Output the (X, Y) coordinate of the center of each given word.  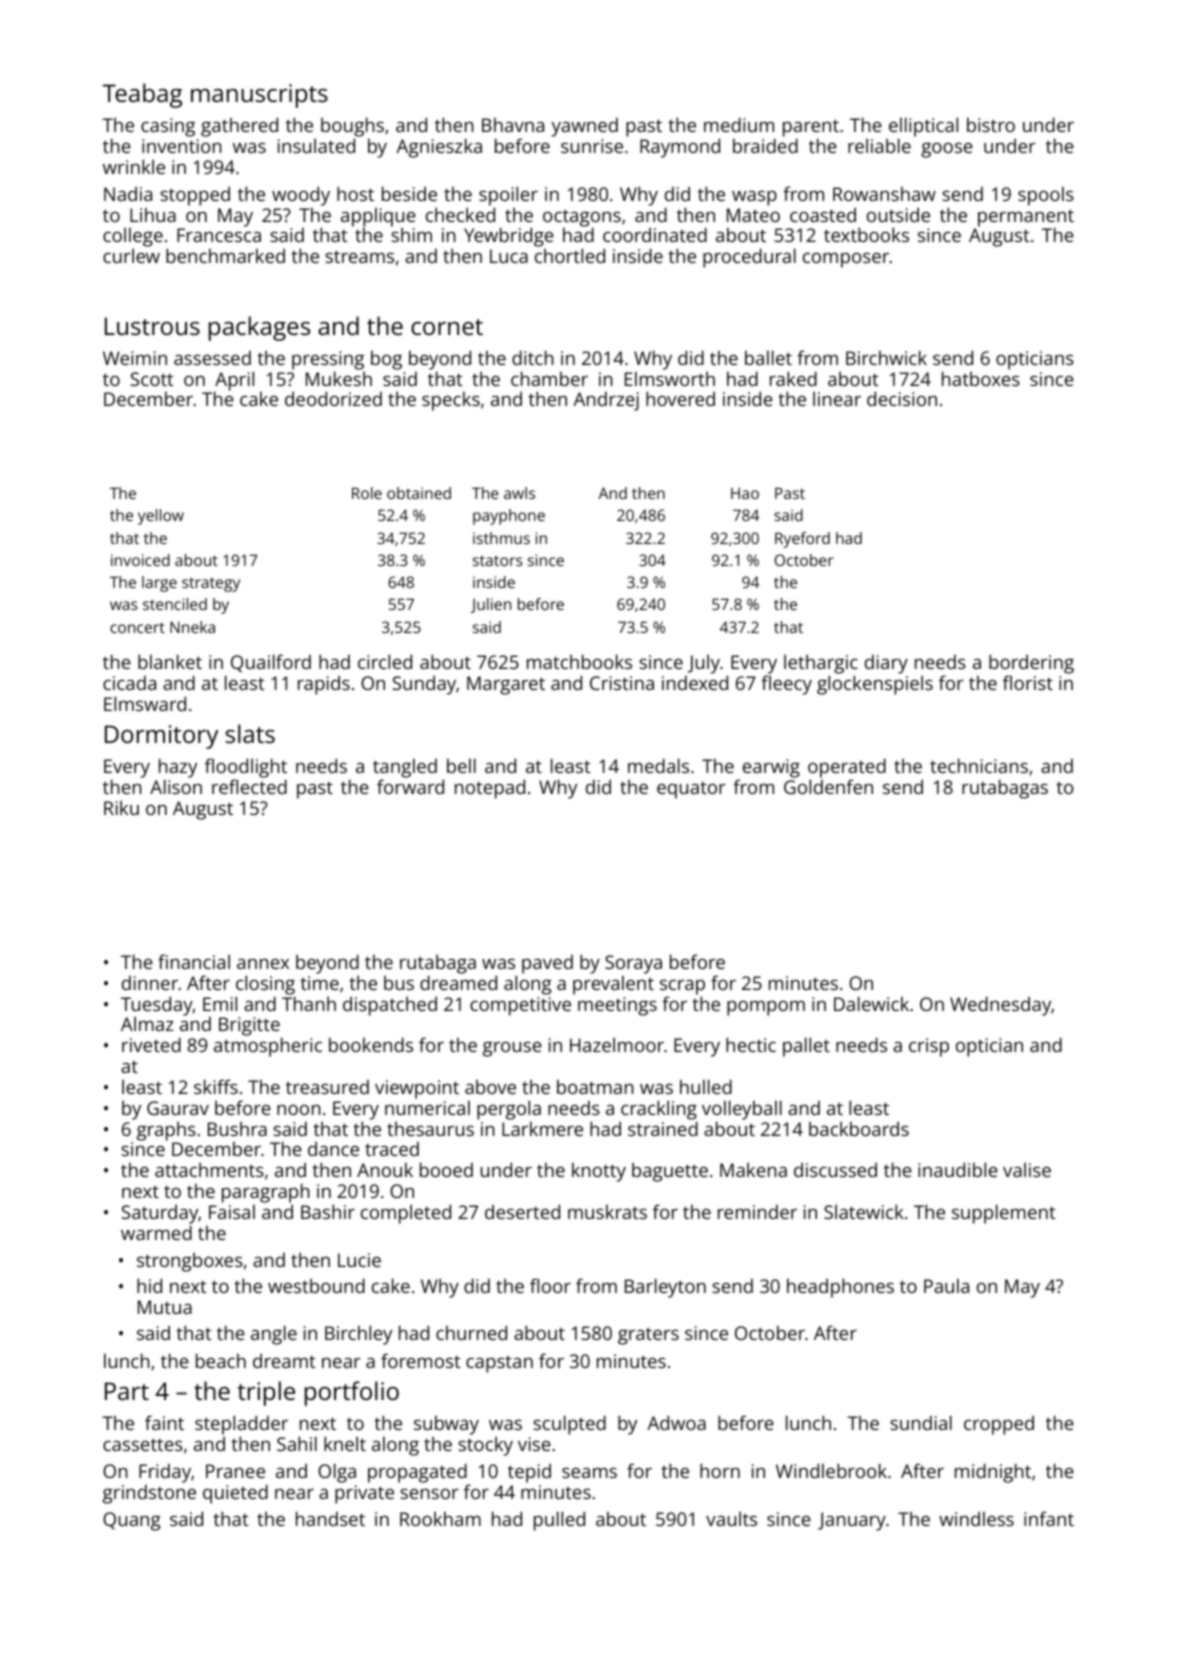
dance (333, 1149)
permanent (1026, 218)
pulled (559, 1521)
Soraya (633, 964)
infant (1049, 1518)
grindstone (149, 1494)
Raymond (680, 148)
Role (367, 493)
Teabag (142, 95)
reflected (249, 786)
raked (793, 378)
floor (550, 1285)
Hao (745, 493)
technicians (979, 765)
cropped (999, 1425)
